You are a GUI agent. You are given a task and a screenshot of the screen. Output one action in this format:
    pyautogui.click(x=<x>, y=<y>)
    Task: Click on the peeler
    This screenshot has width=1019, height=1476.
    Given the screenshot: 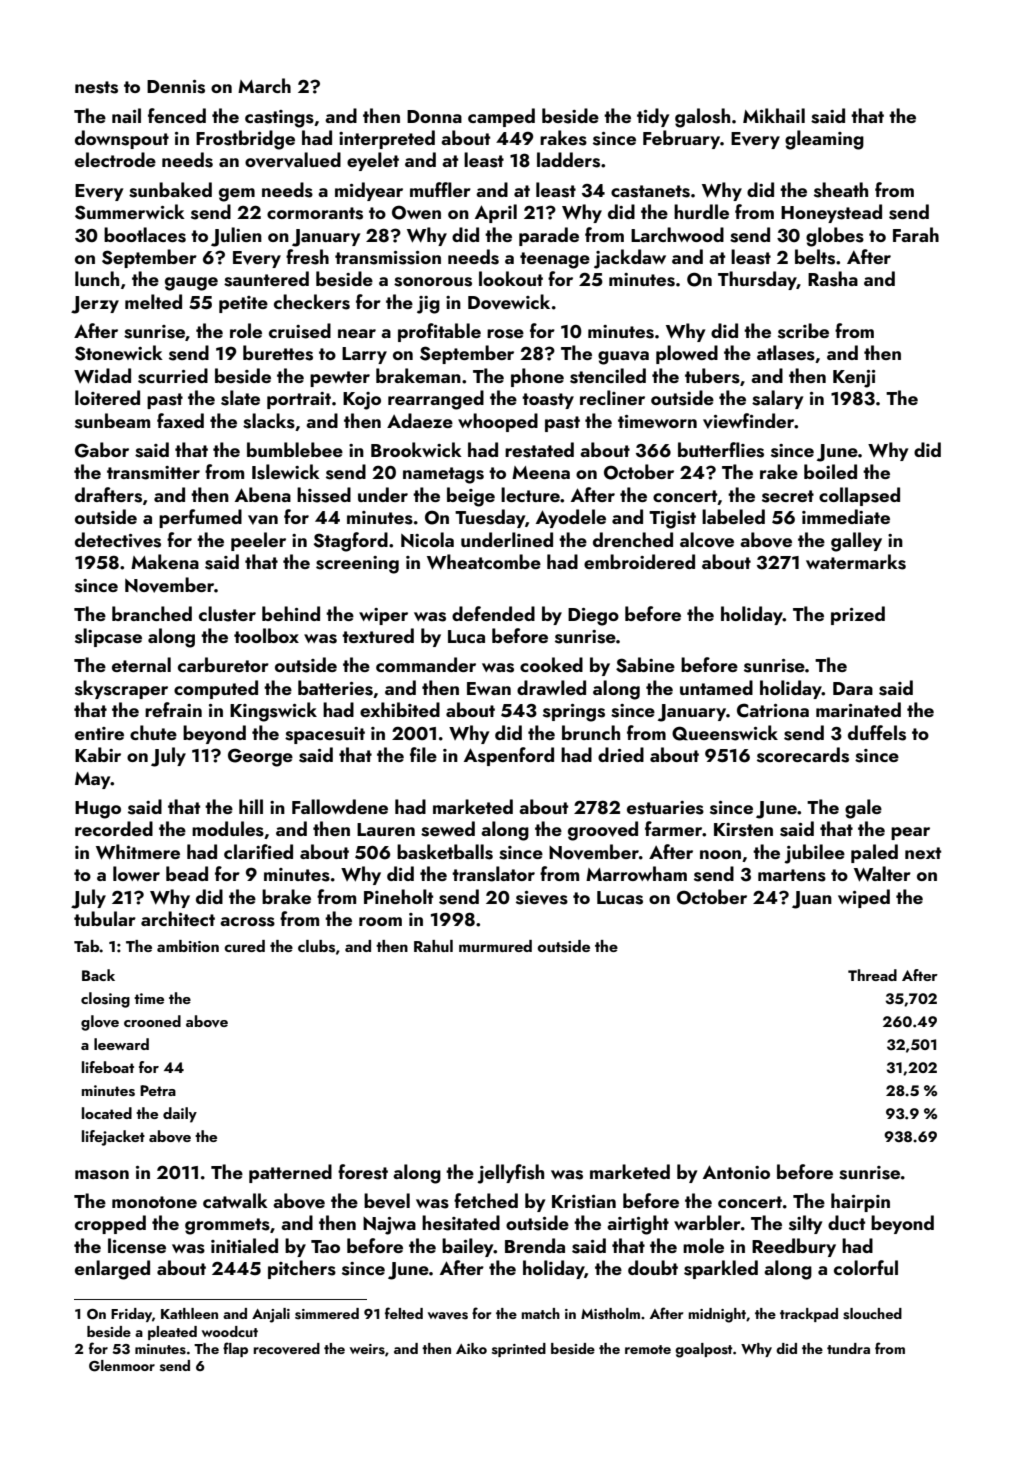 What is the action you would take?
    pyautogui.click(x=258, y=541)
